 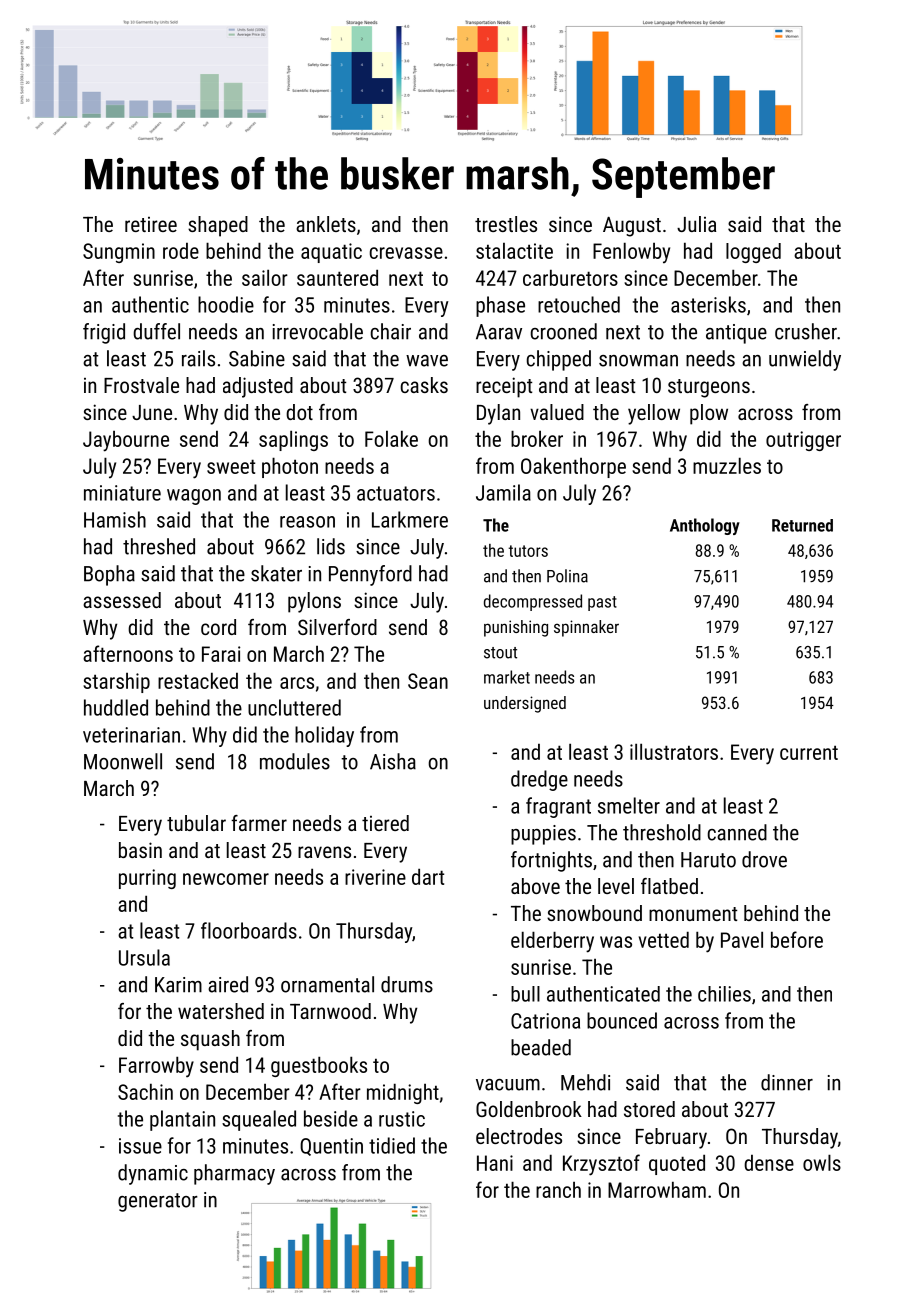 I want to click on illustrators, so click(x=674, y=751).
